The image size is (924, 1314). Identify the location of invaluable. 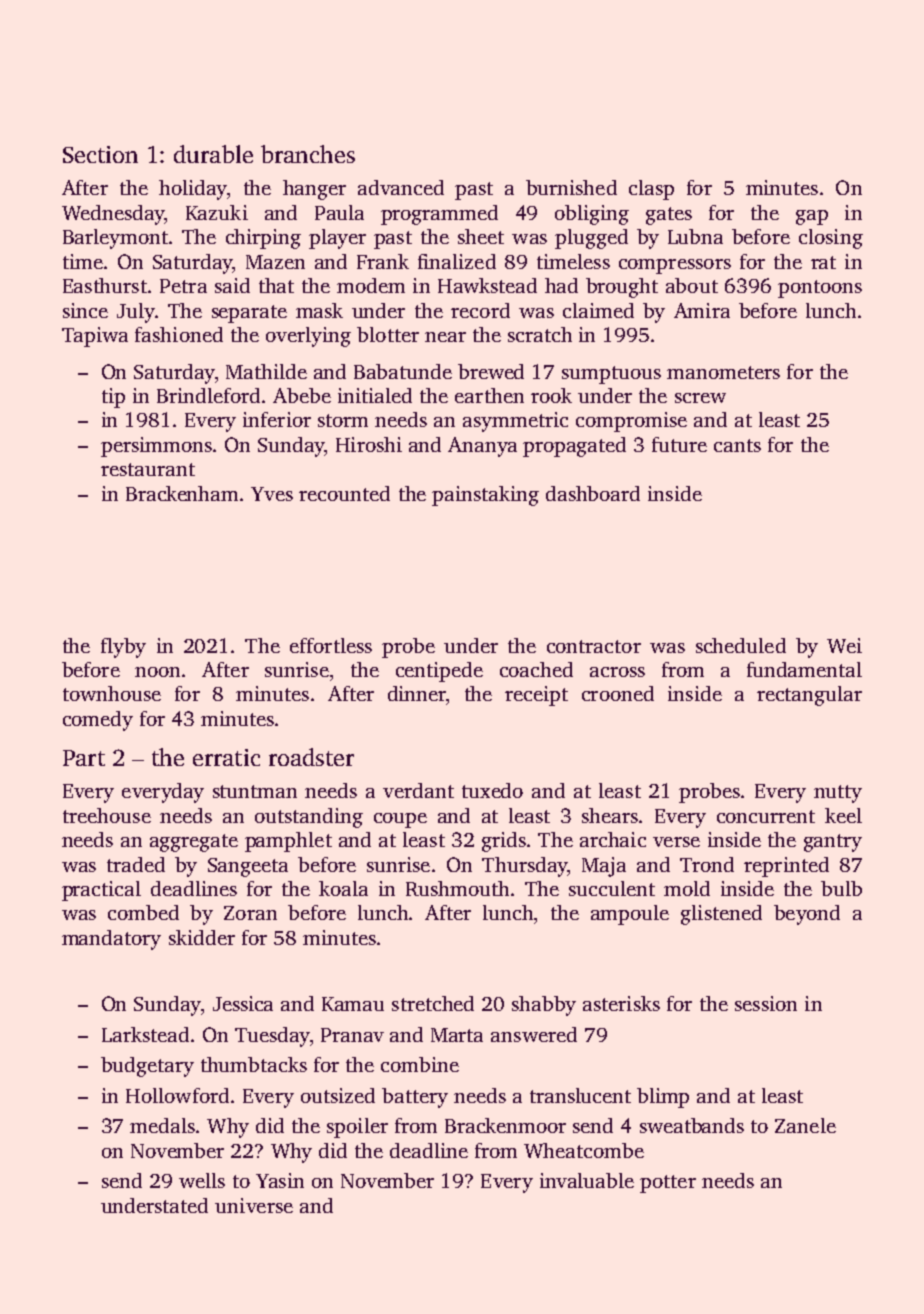
(587, 1180).
